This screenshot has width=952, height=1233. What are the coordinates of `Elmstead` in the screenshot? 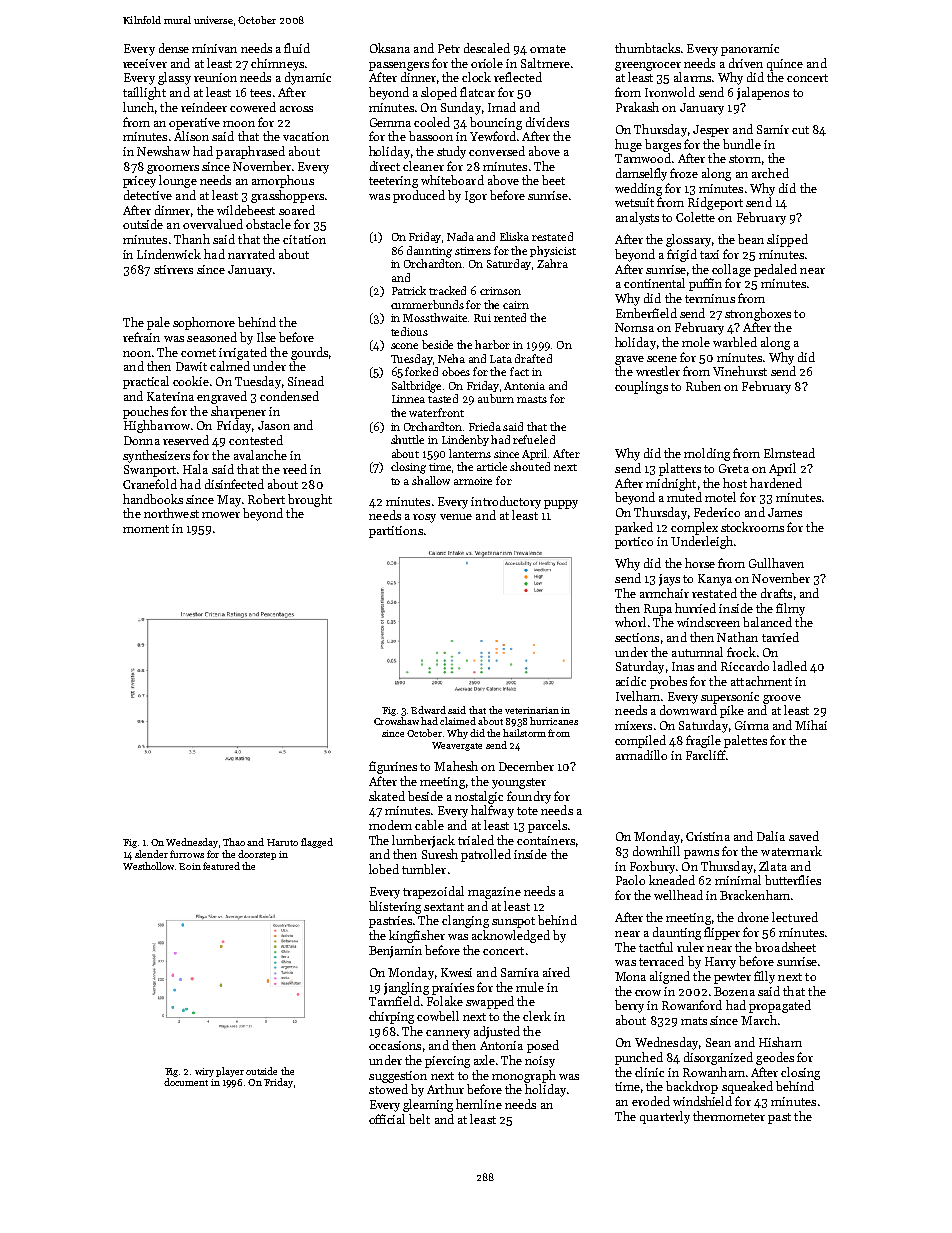 It's located at (789, 453).
